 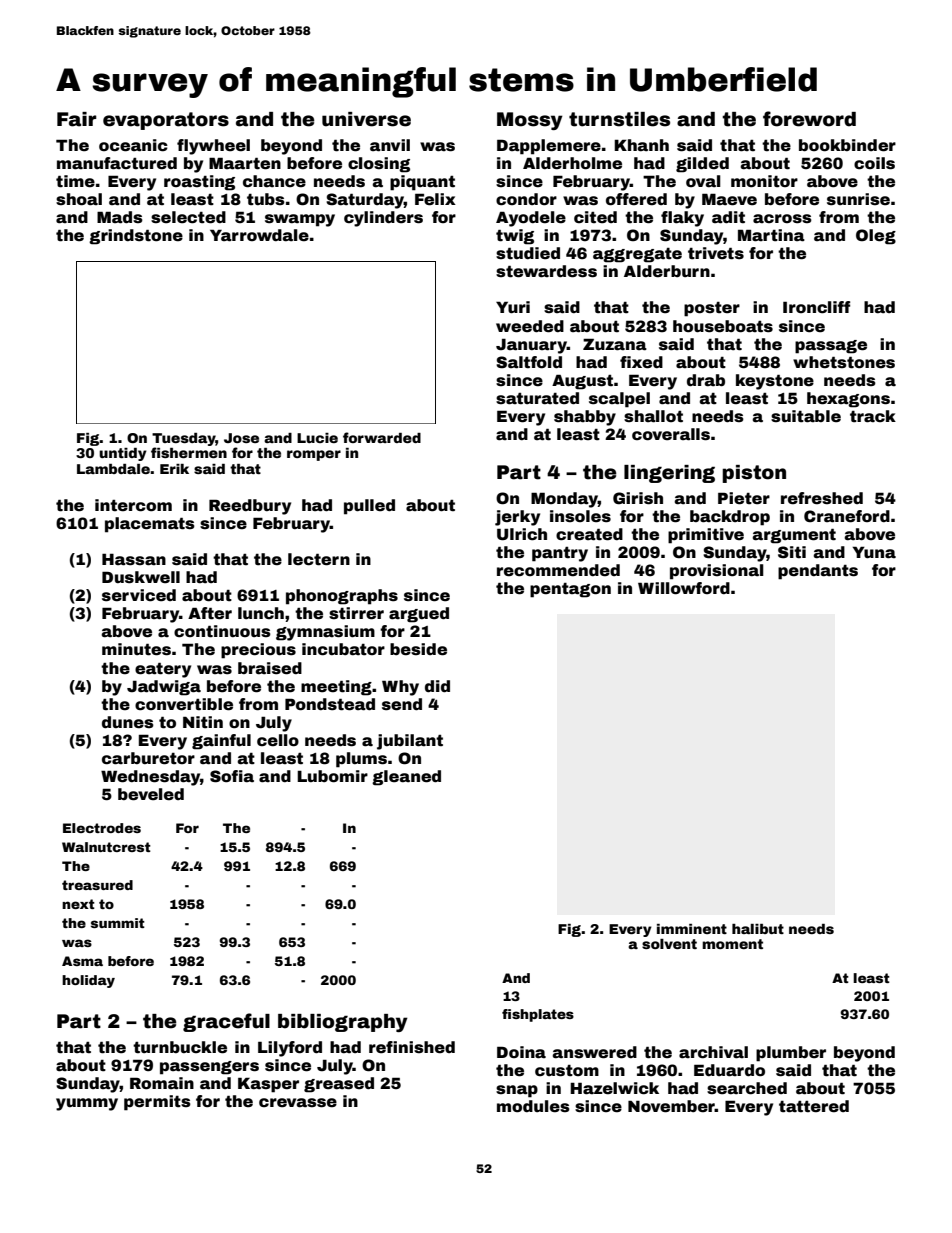 I want to click on Monday, so click(x=564, y=500).
